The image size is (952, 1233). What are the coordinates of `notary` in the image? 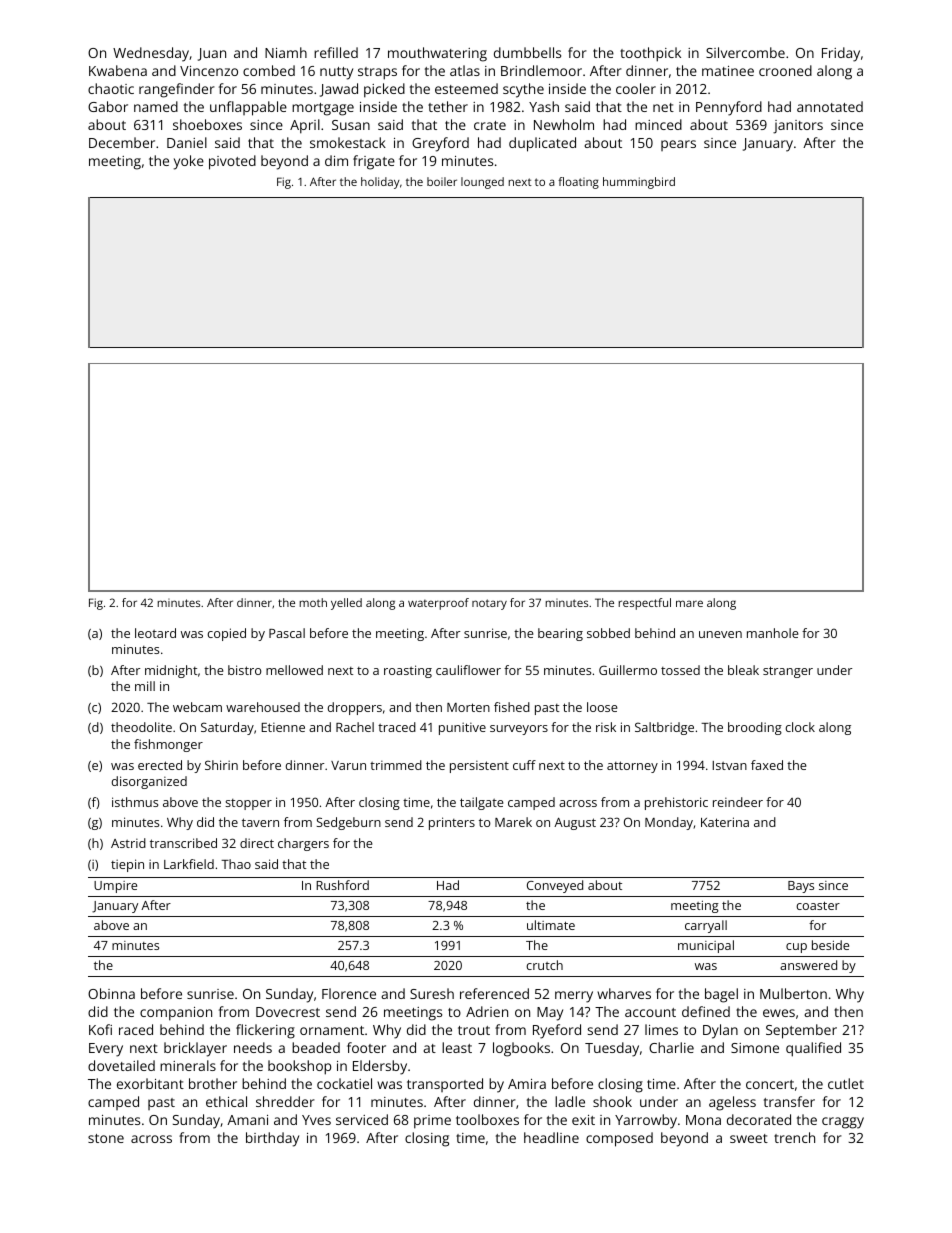 It's located at (489, 604).
